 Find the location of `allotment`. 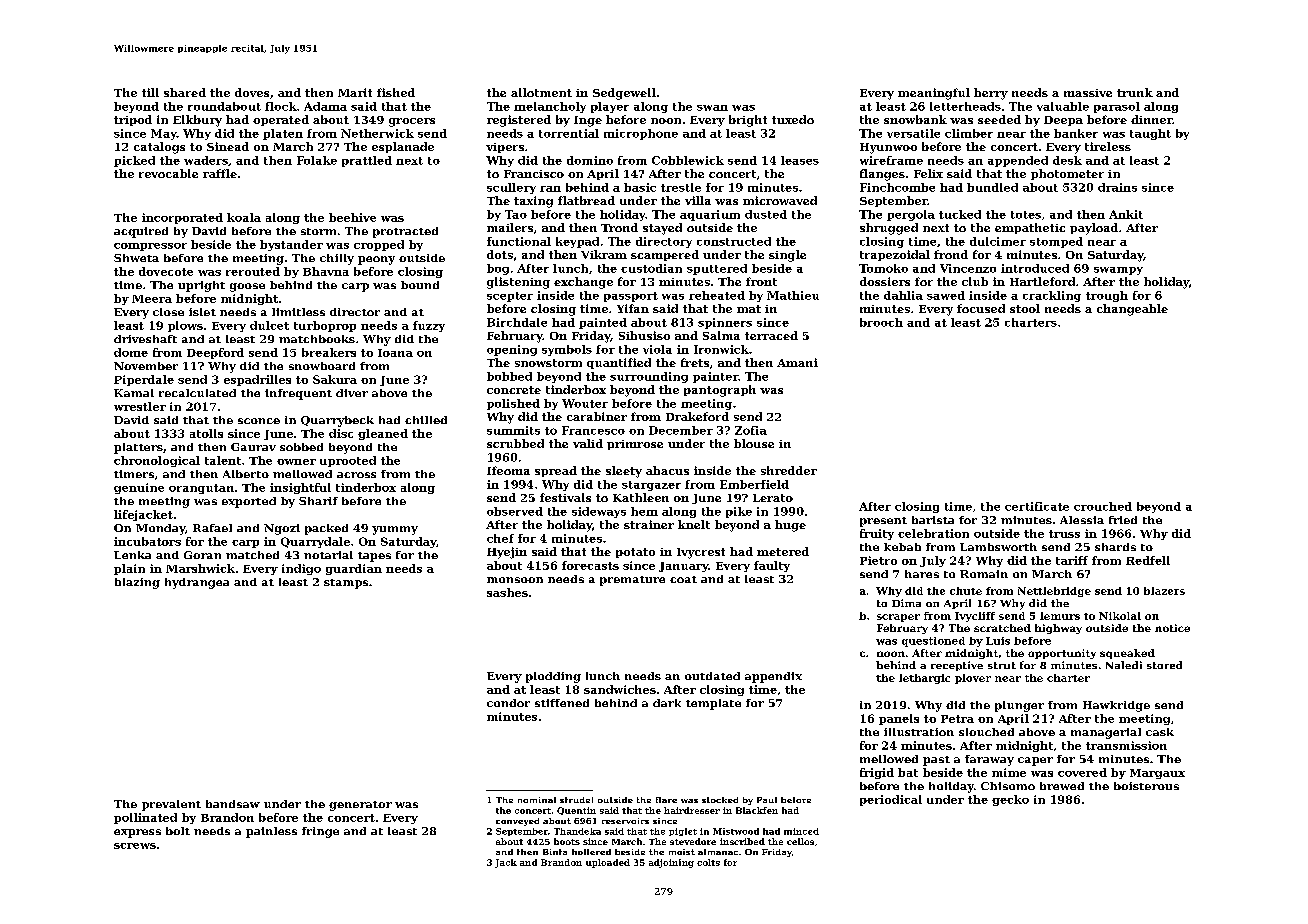

allotment is located at coordinates (541, 92).
